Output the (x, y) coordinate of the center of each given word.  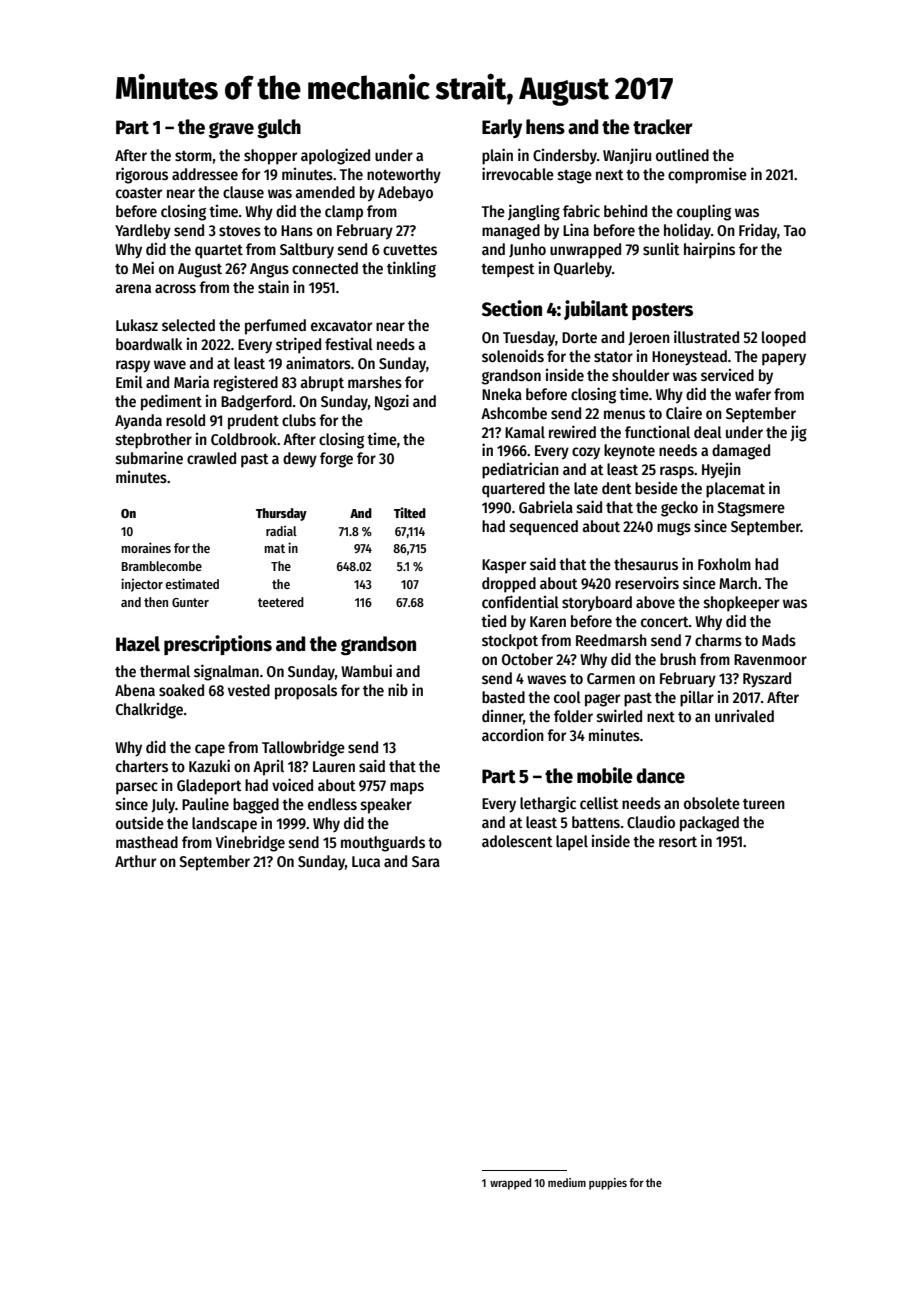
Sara (426, 861)
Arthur (135, 861)
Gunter (190, 602)
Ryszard (767, 680)
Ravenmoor (770, 659)
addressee (205, 174)
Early (502, 128)
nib (398, 689)
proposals (306, 692)
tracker (663, 127)
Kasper (504, 566)
